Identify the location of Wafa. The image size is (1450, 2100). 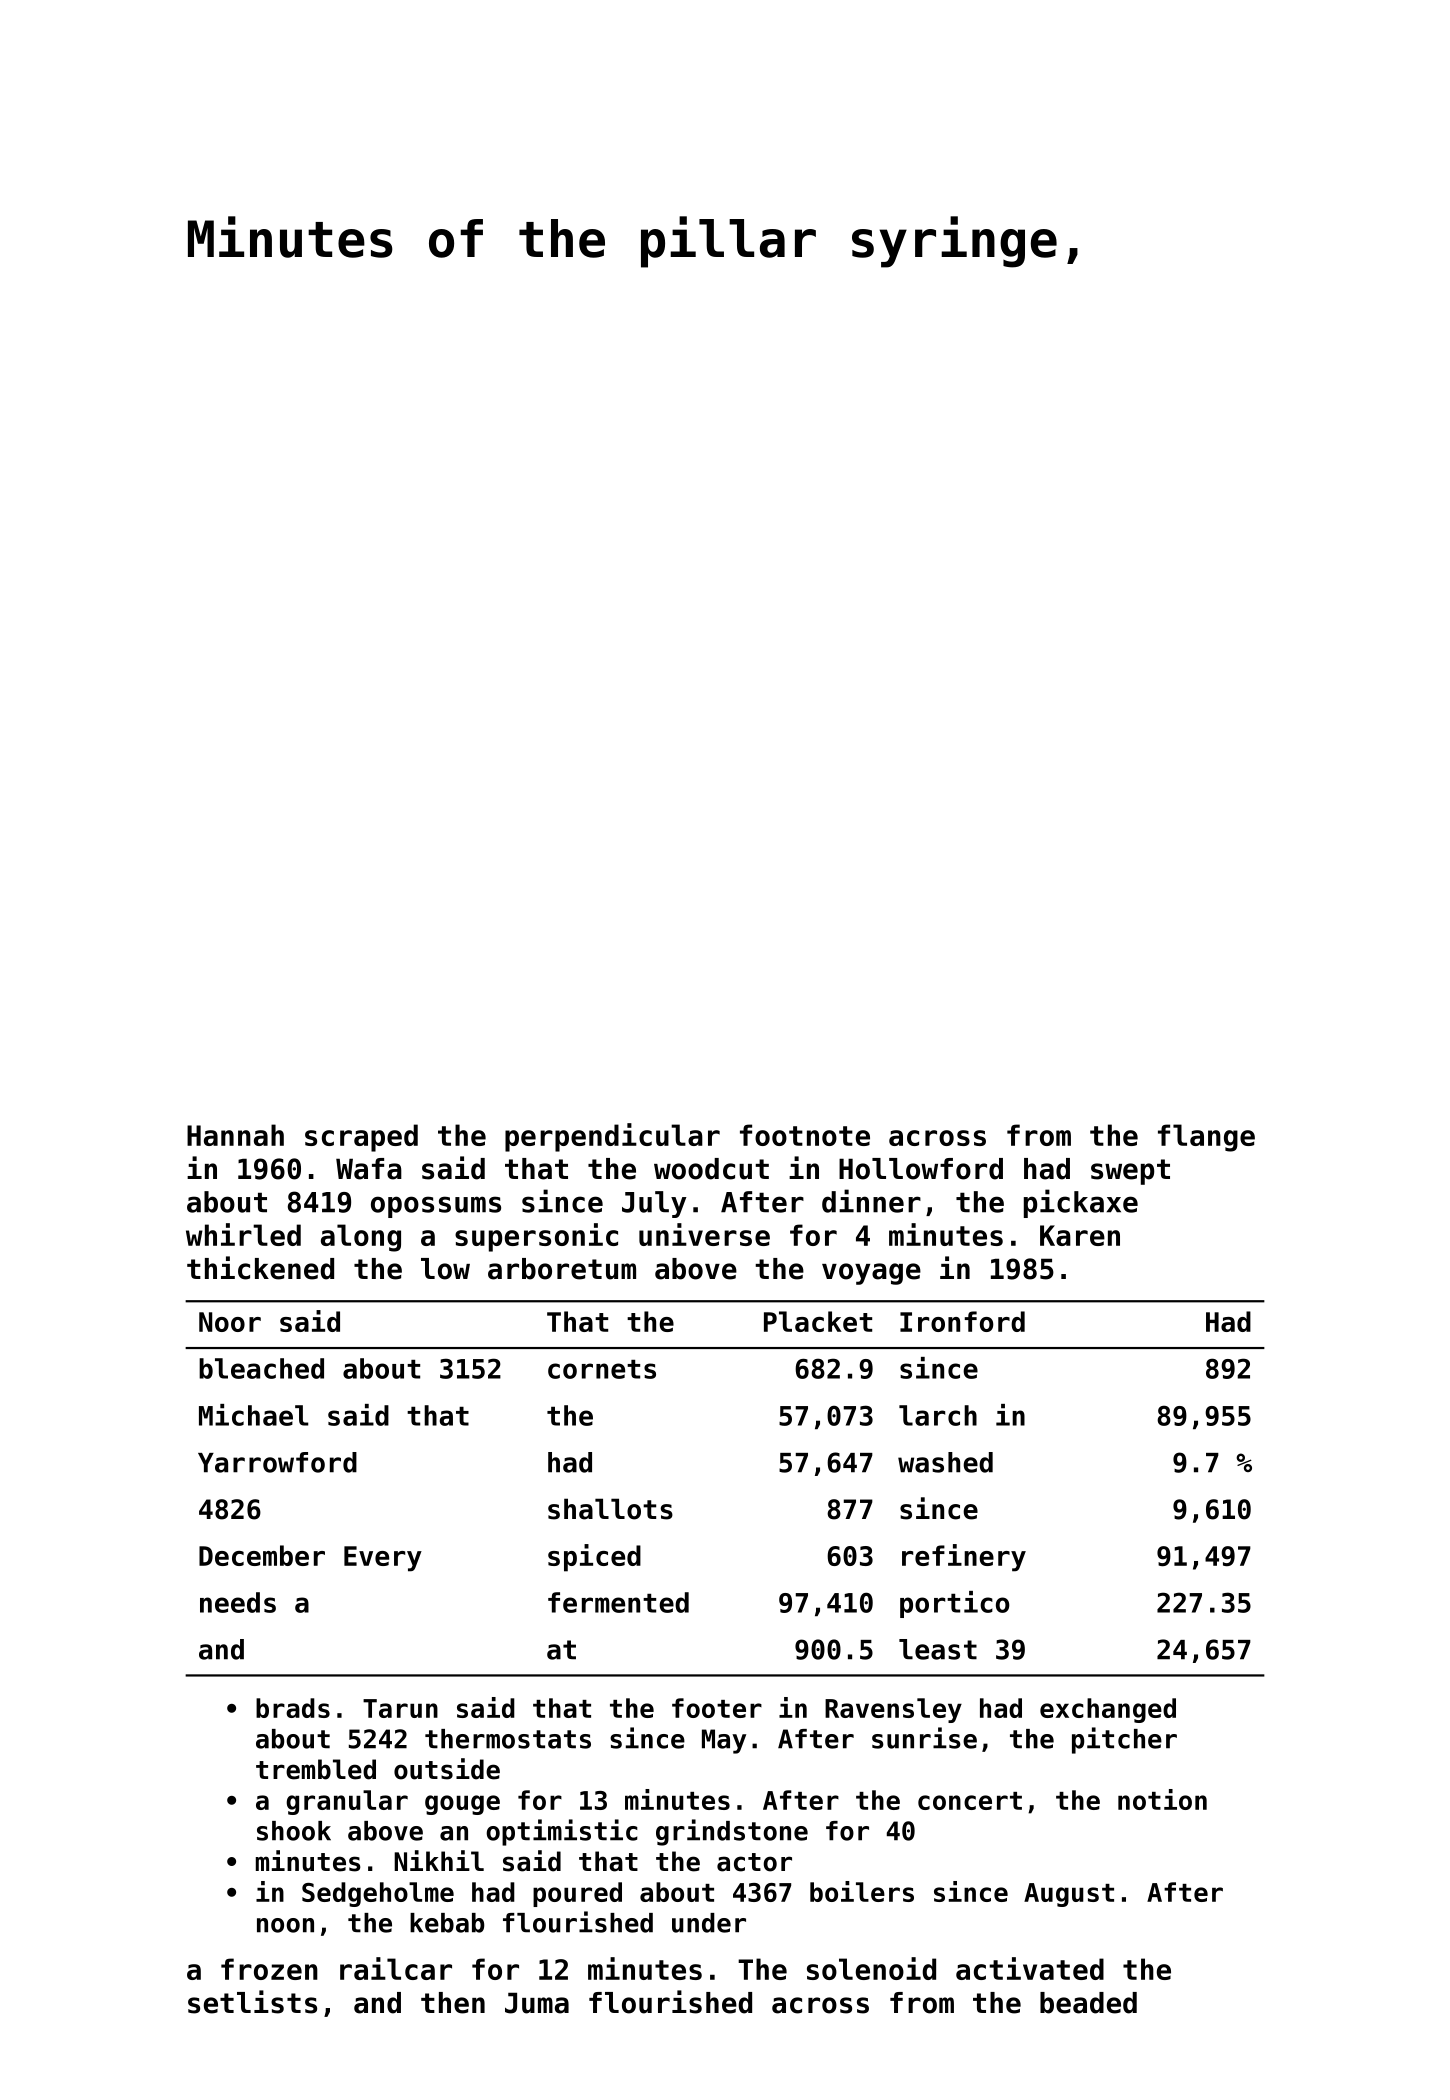
(369, 1169).
